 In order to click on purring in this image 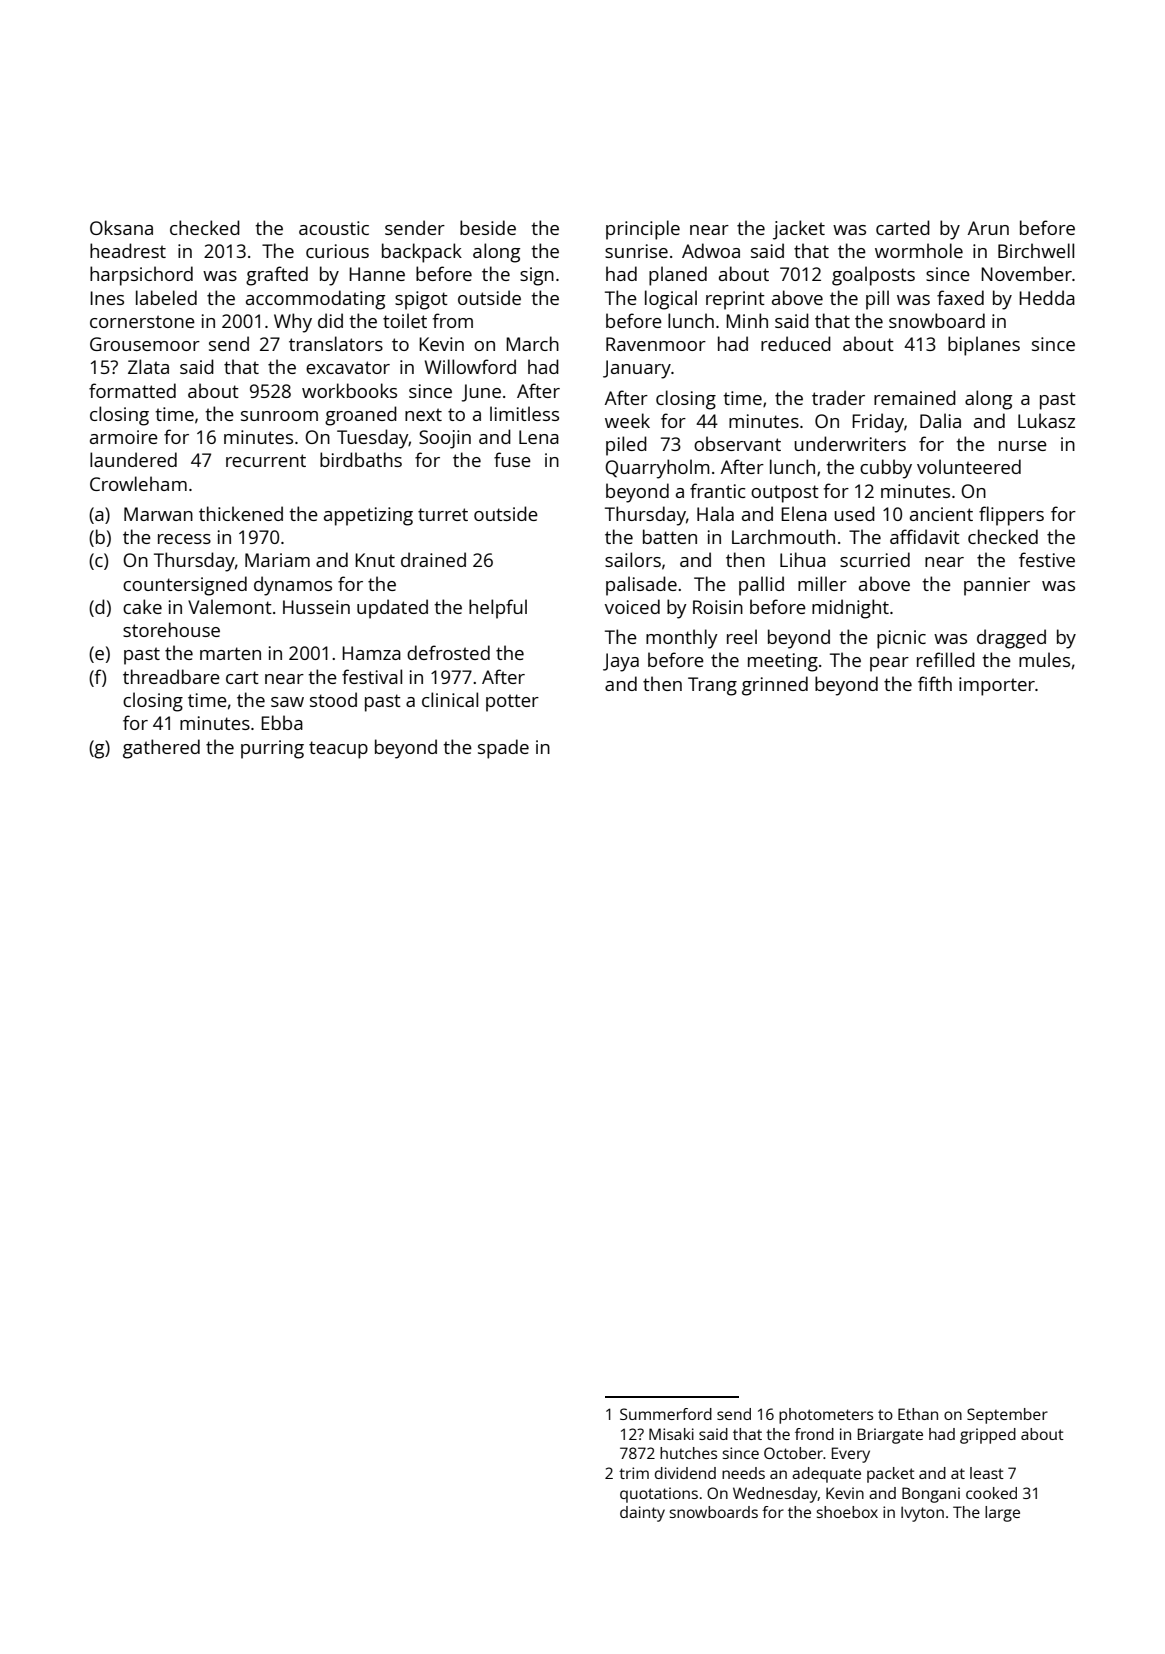, I will do `click(272, 749)`.
